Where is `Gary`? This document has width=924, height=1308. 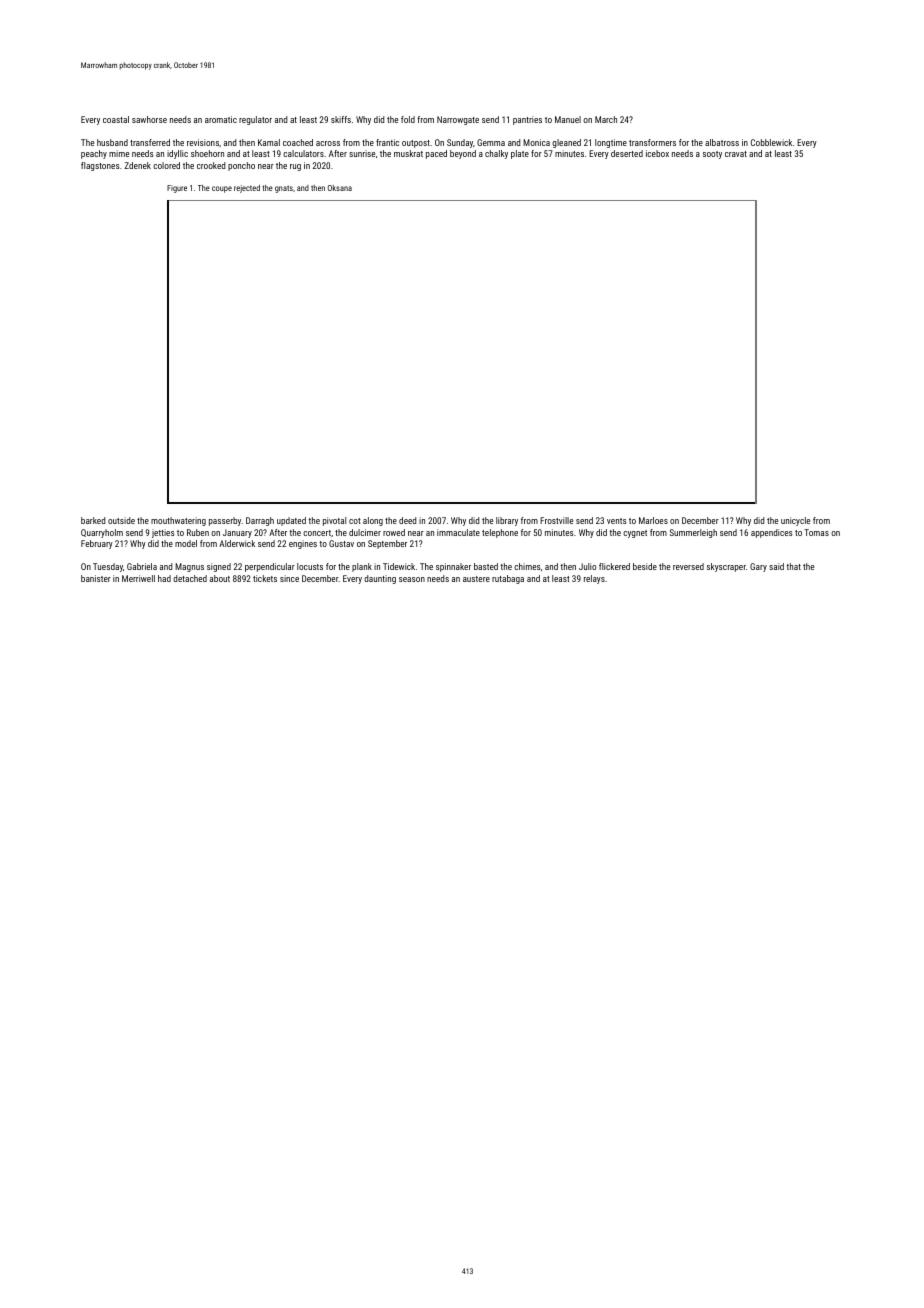
Gary is located at coordinates (758, 567).
